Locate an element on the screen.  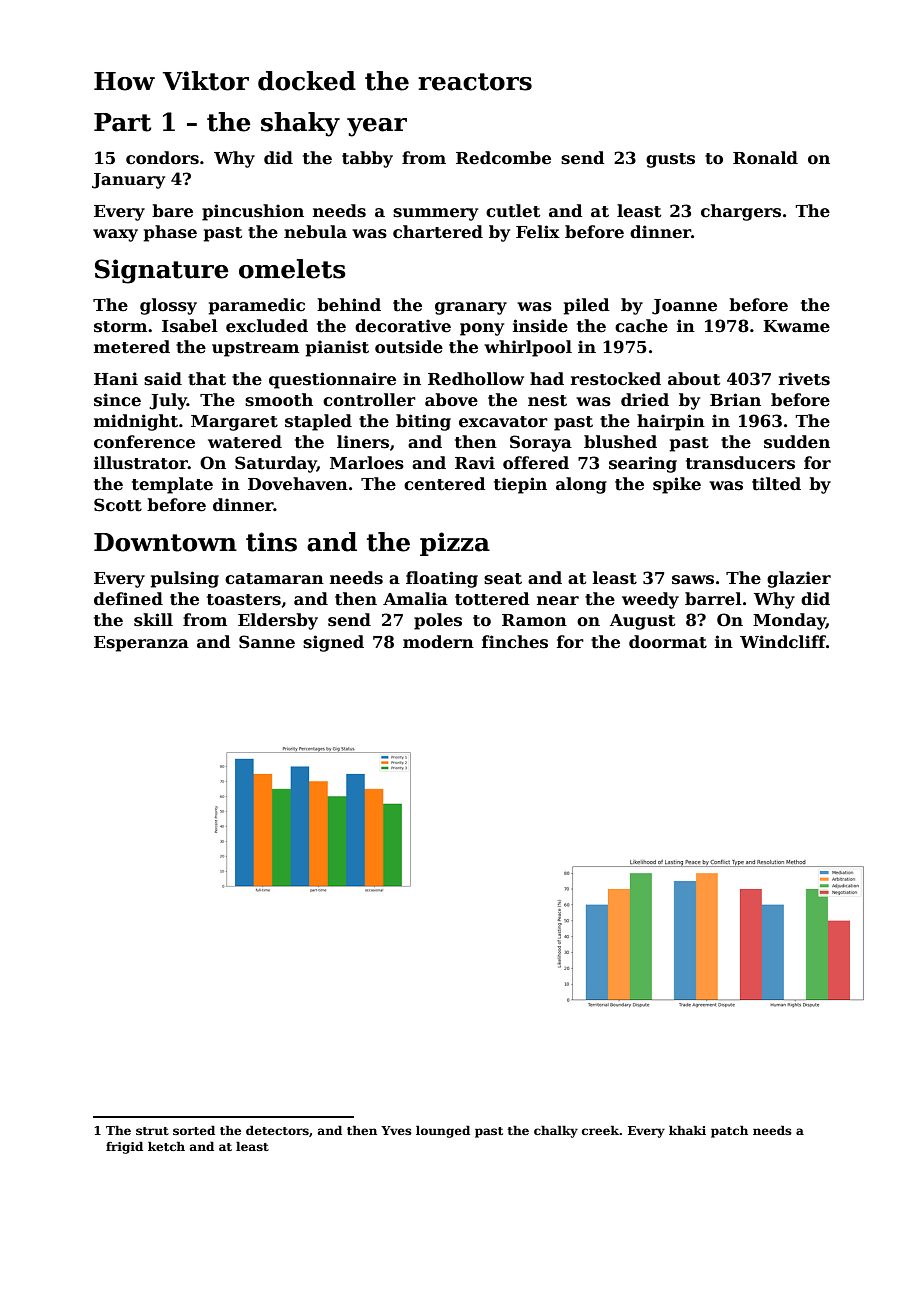
about is located at coordinates (694, 379).
